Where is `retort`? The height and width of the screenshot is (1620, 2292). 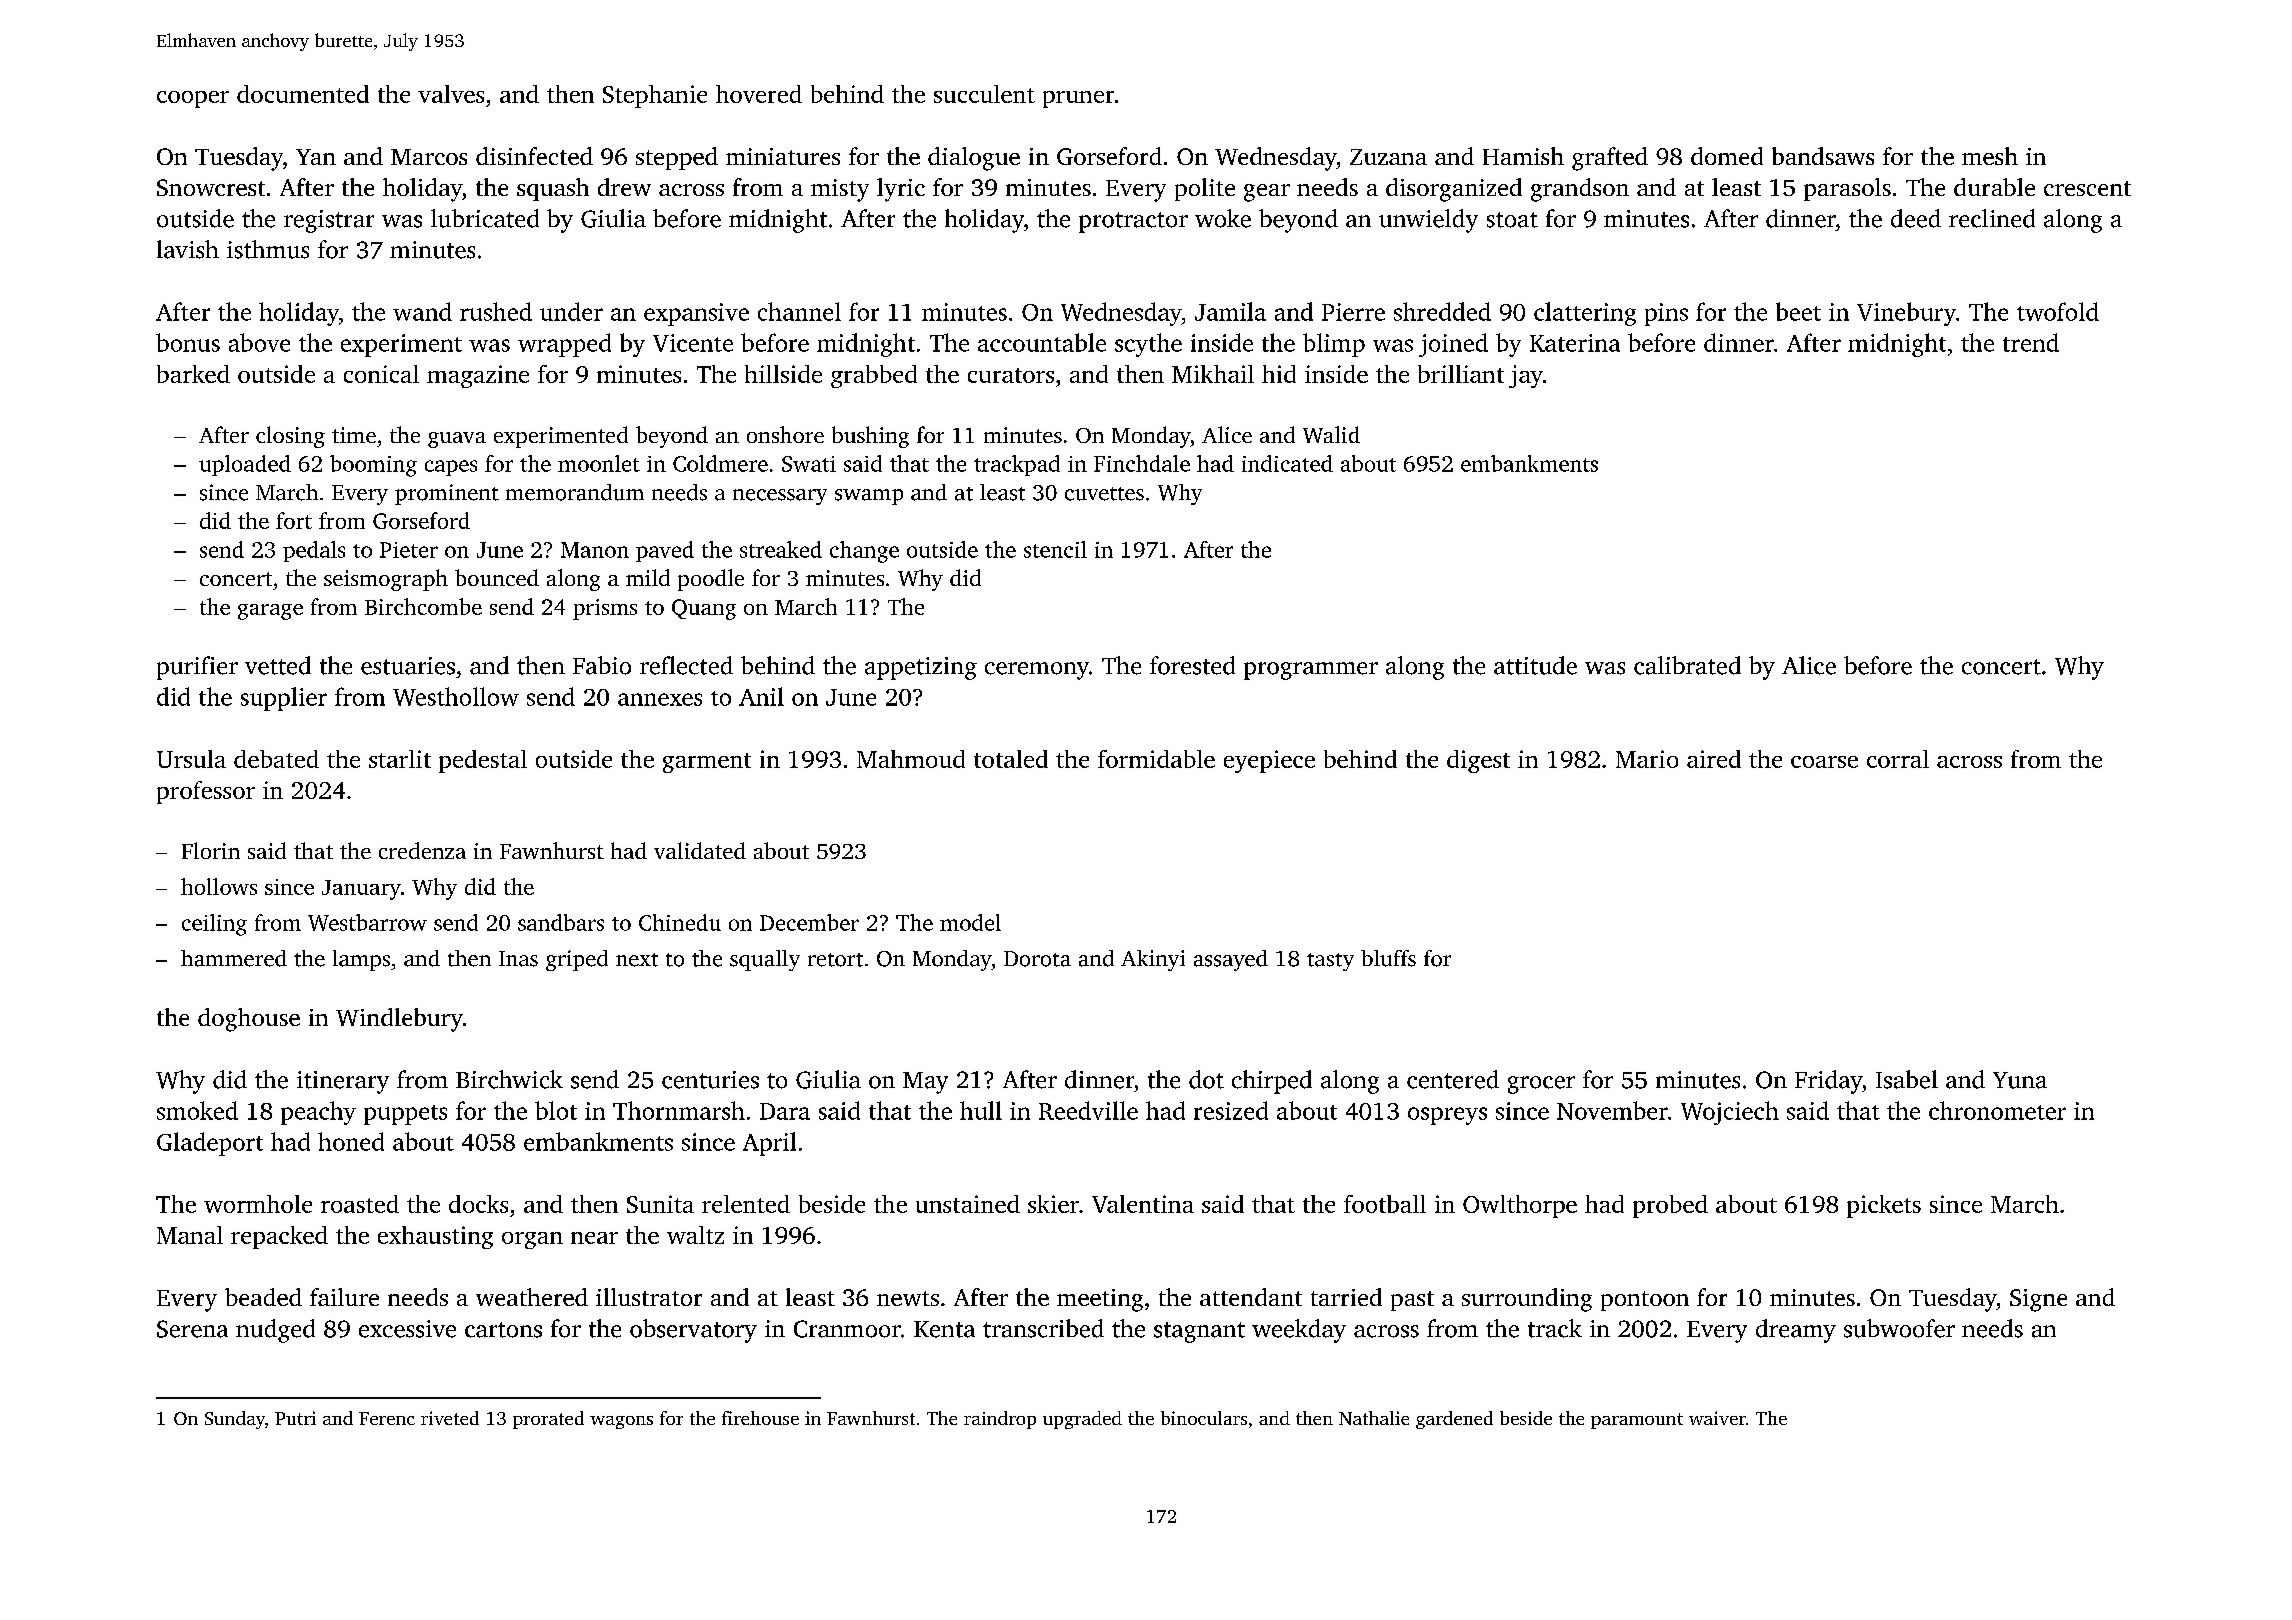 retort is located at coordinates (835, 960).
